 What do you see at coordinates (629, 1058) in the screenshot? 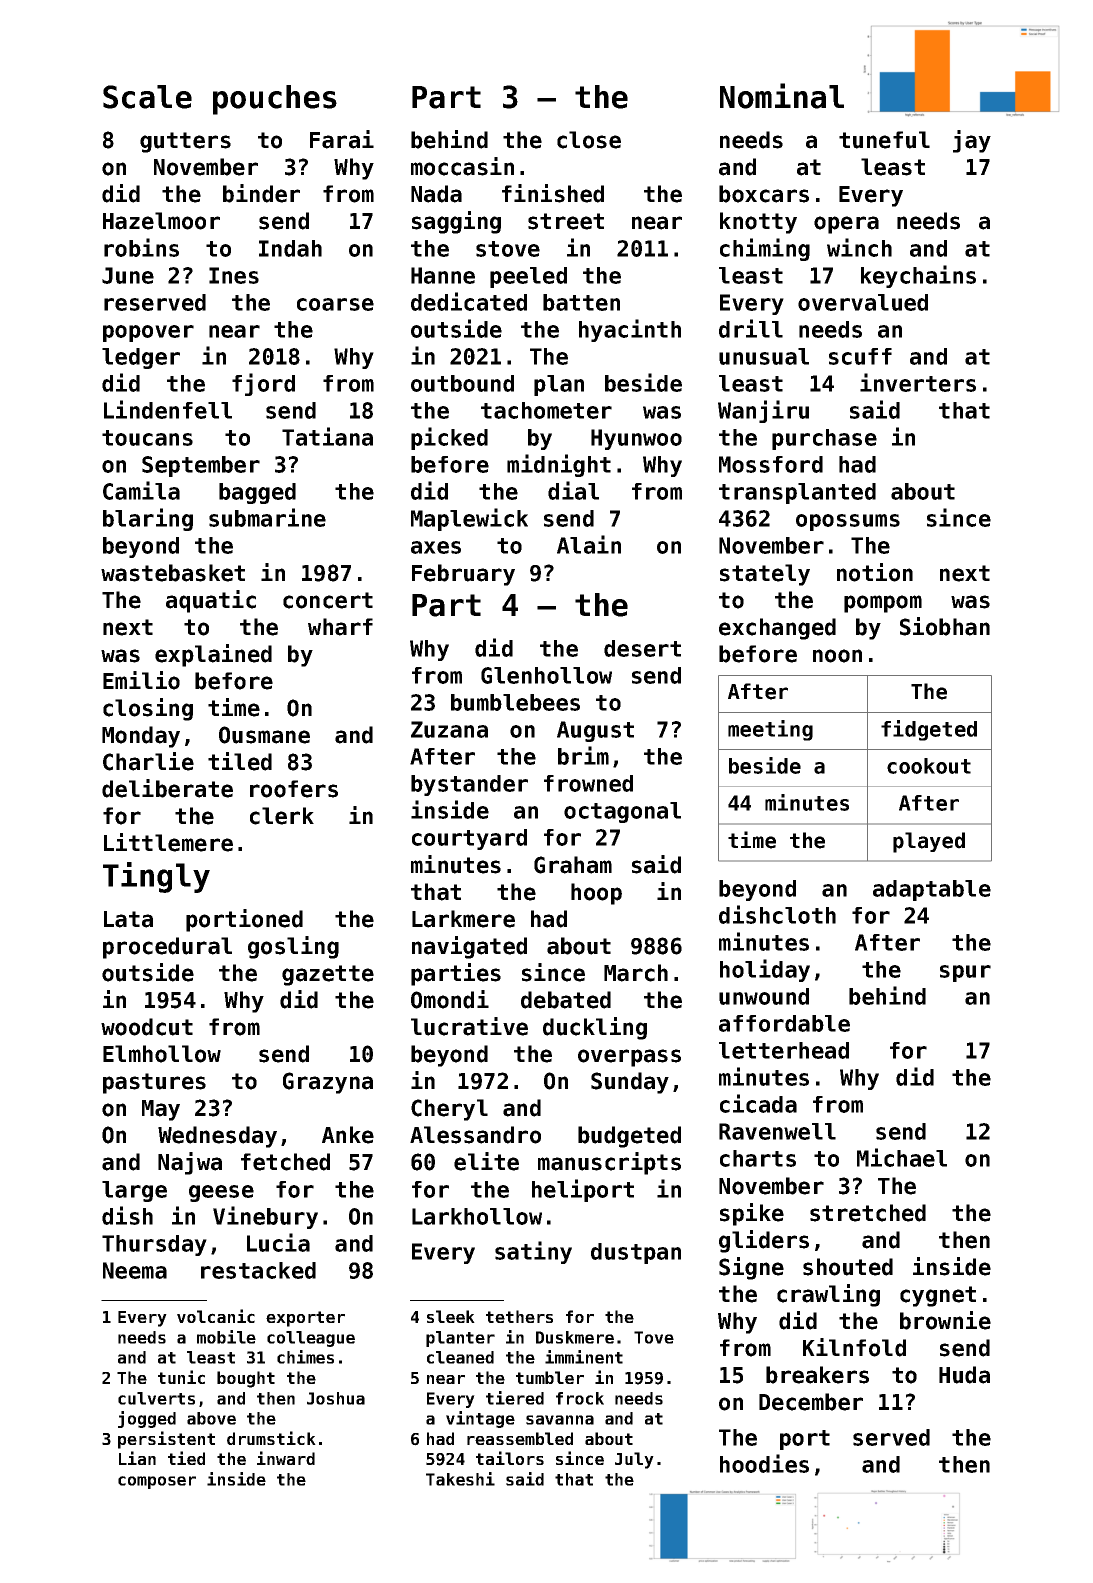
I see `overpass` at bounding box center [629, 1058].
